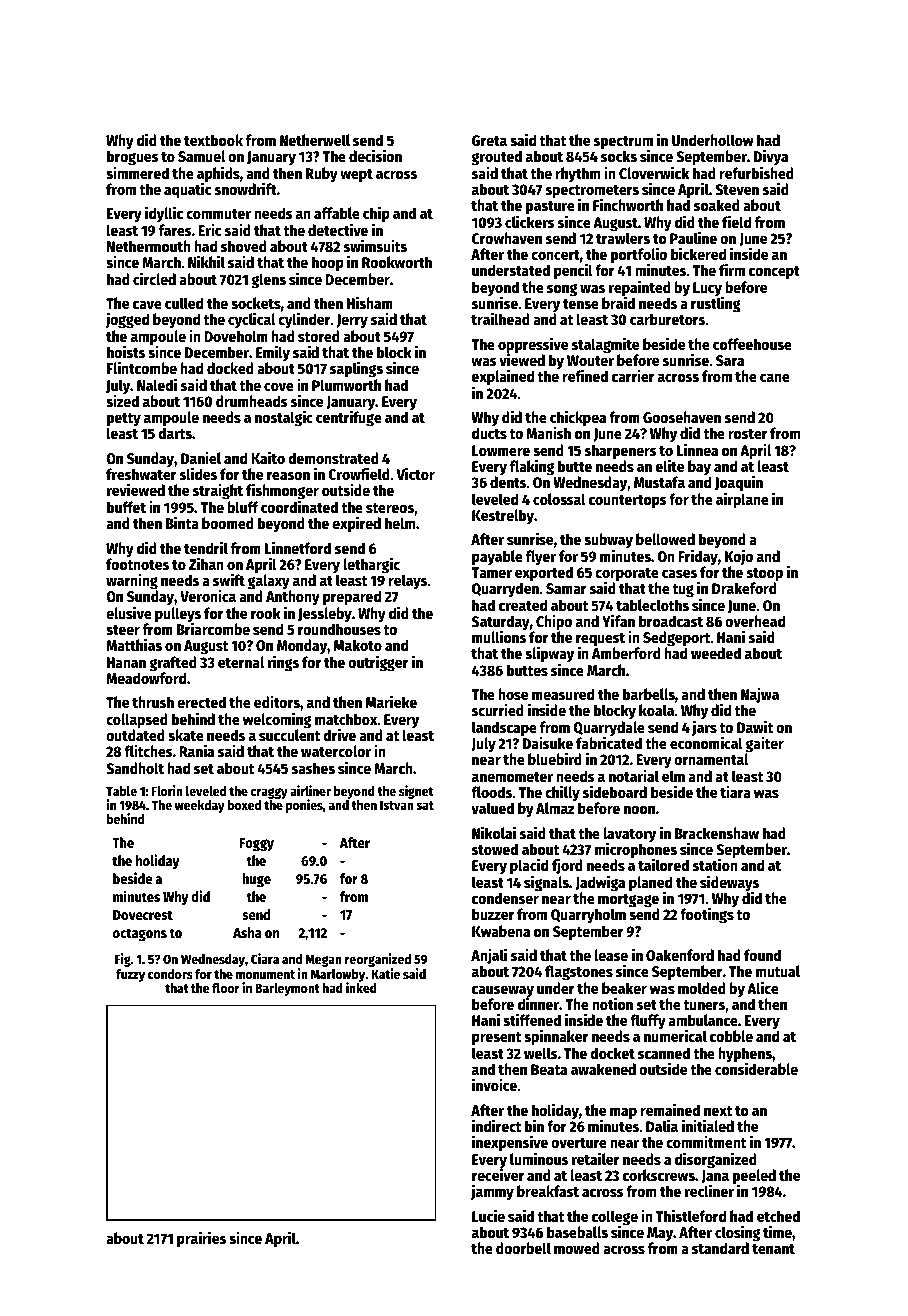 The width and height of the screenshot is (908, 1316). I want to click on Divya, so click(771, 158).
